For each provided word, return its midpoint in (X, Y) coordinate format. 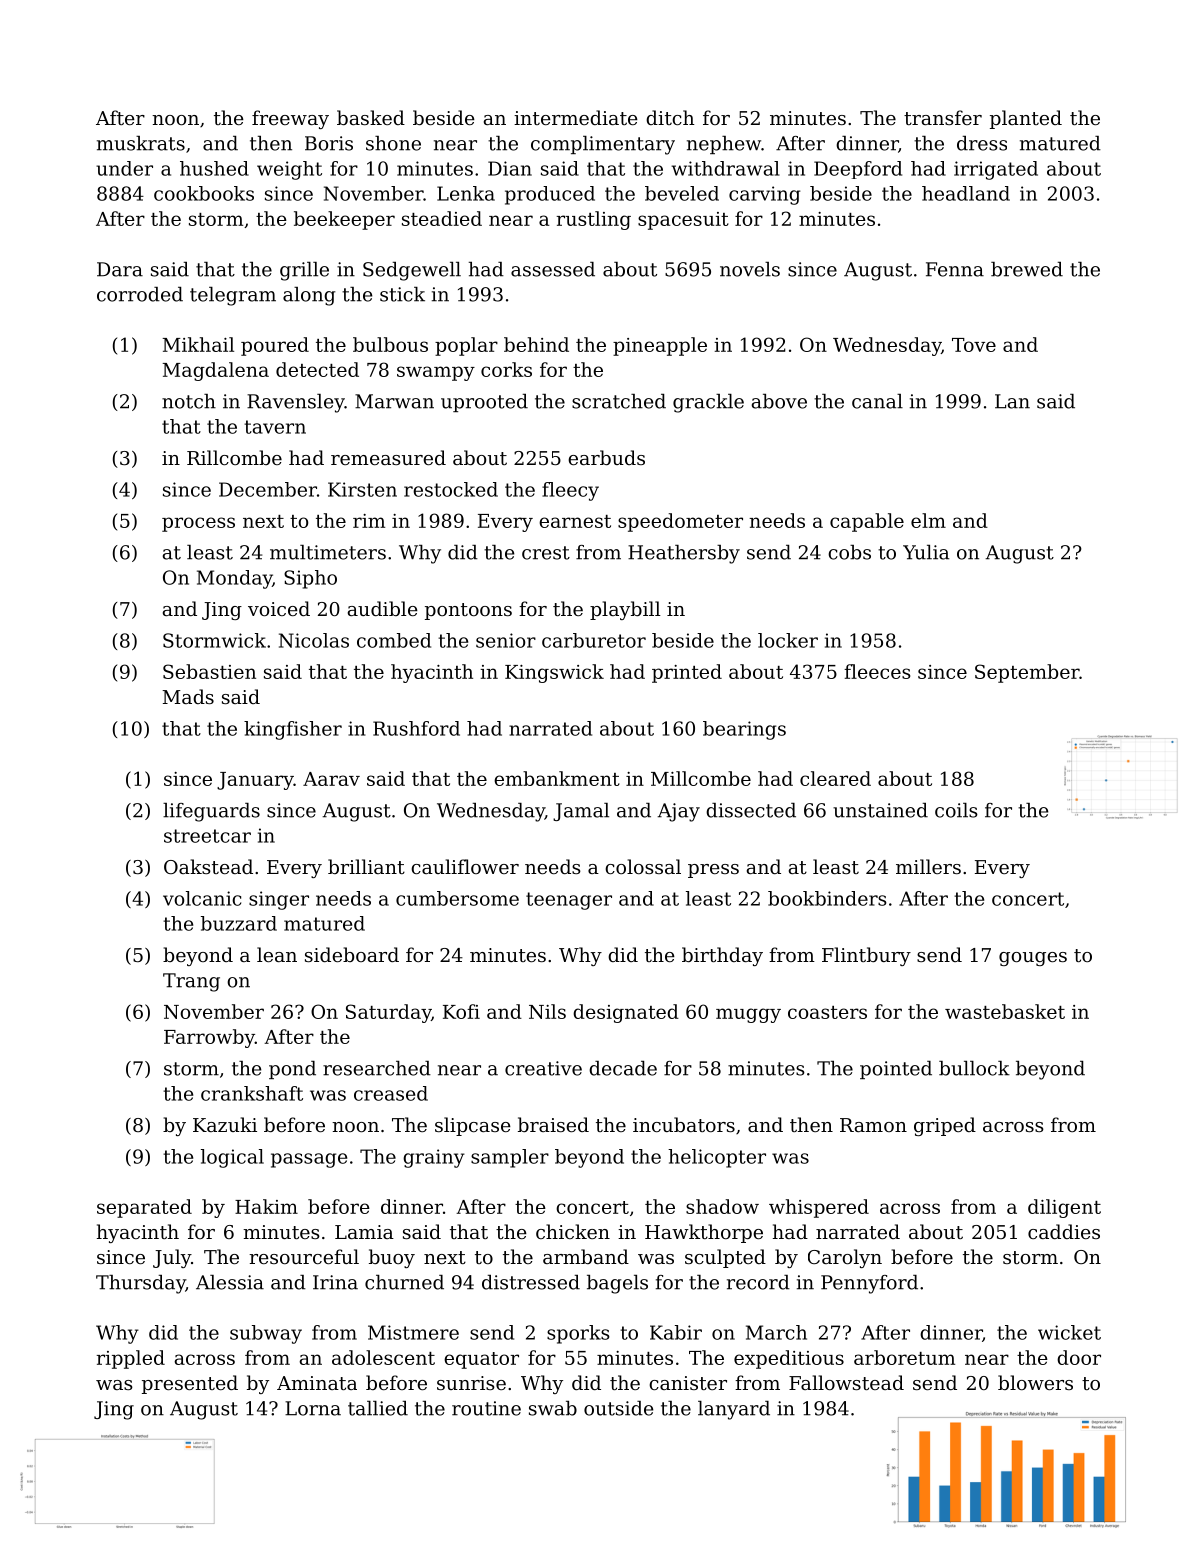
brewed (1027, 269)
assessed (553, 269)
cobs (849, 552)
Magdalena (215, 371)
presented (190, 1384)
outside (618, 1408)
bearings (744, 730)
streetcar (207, 836)
